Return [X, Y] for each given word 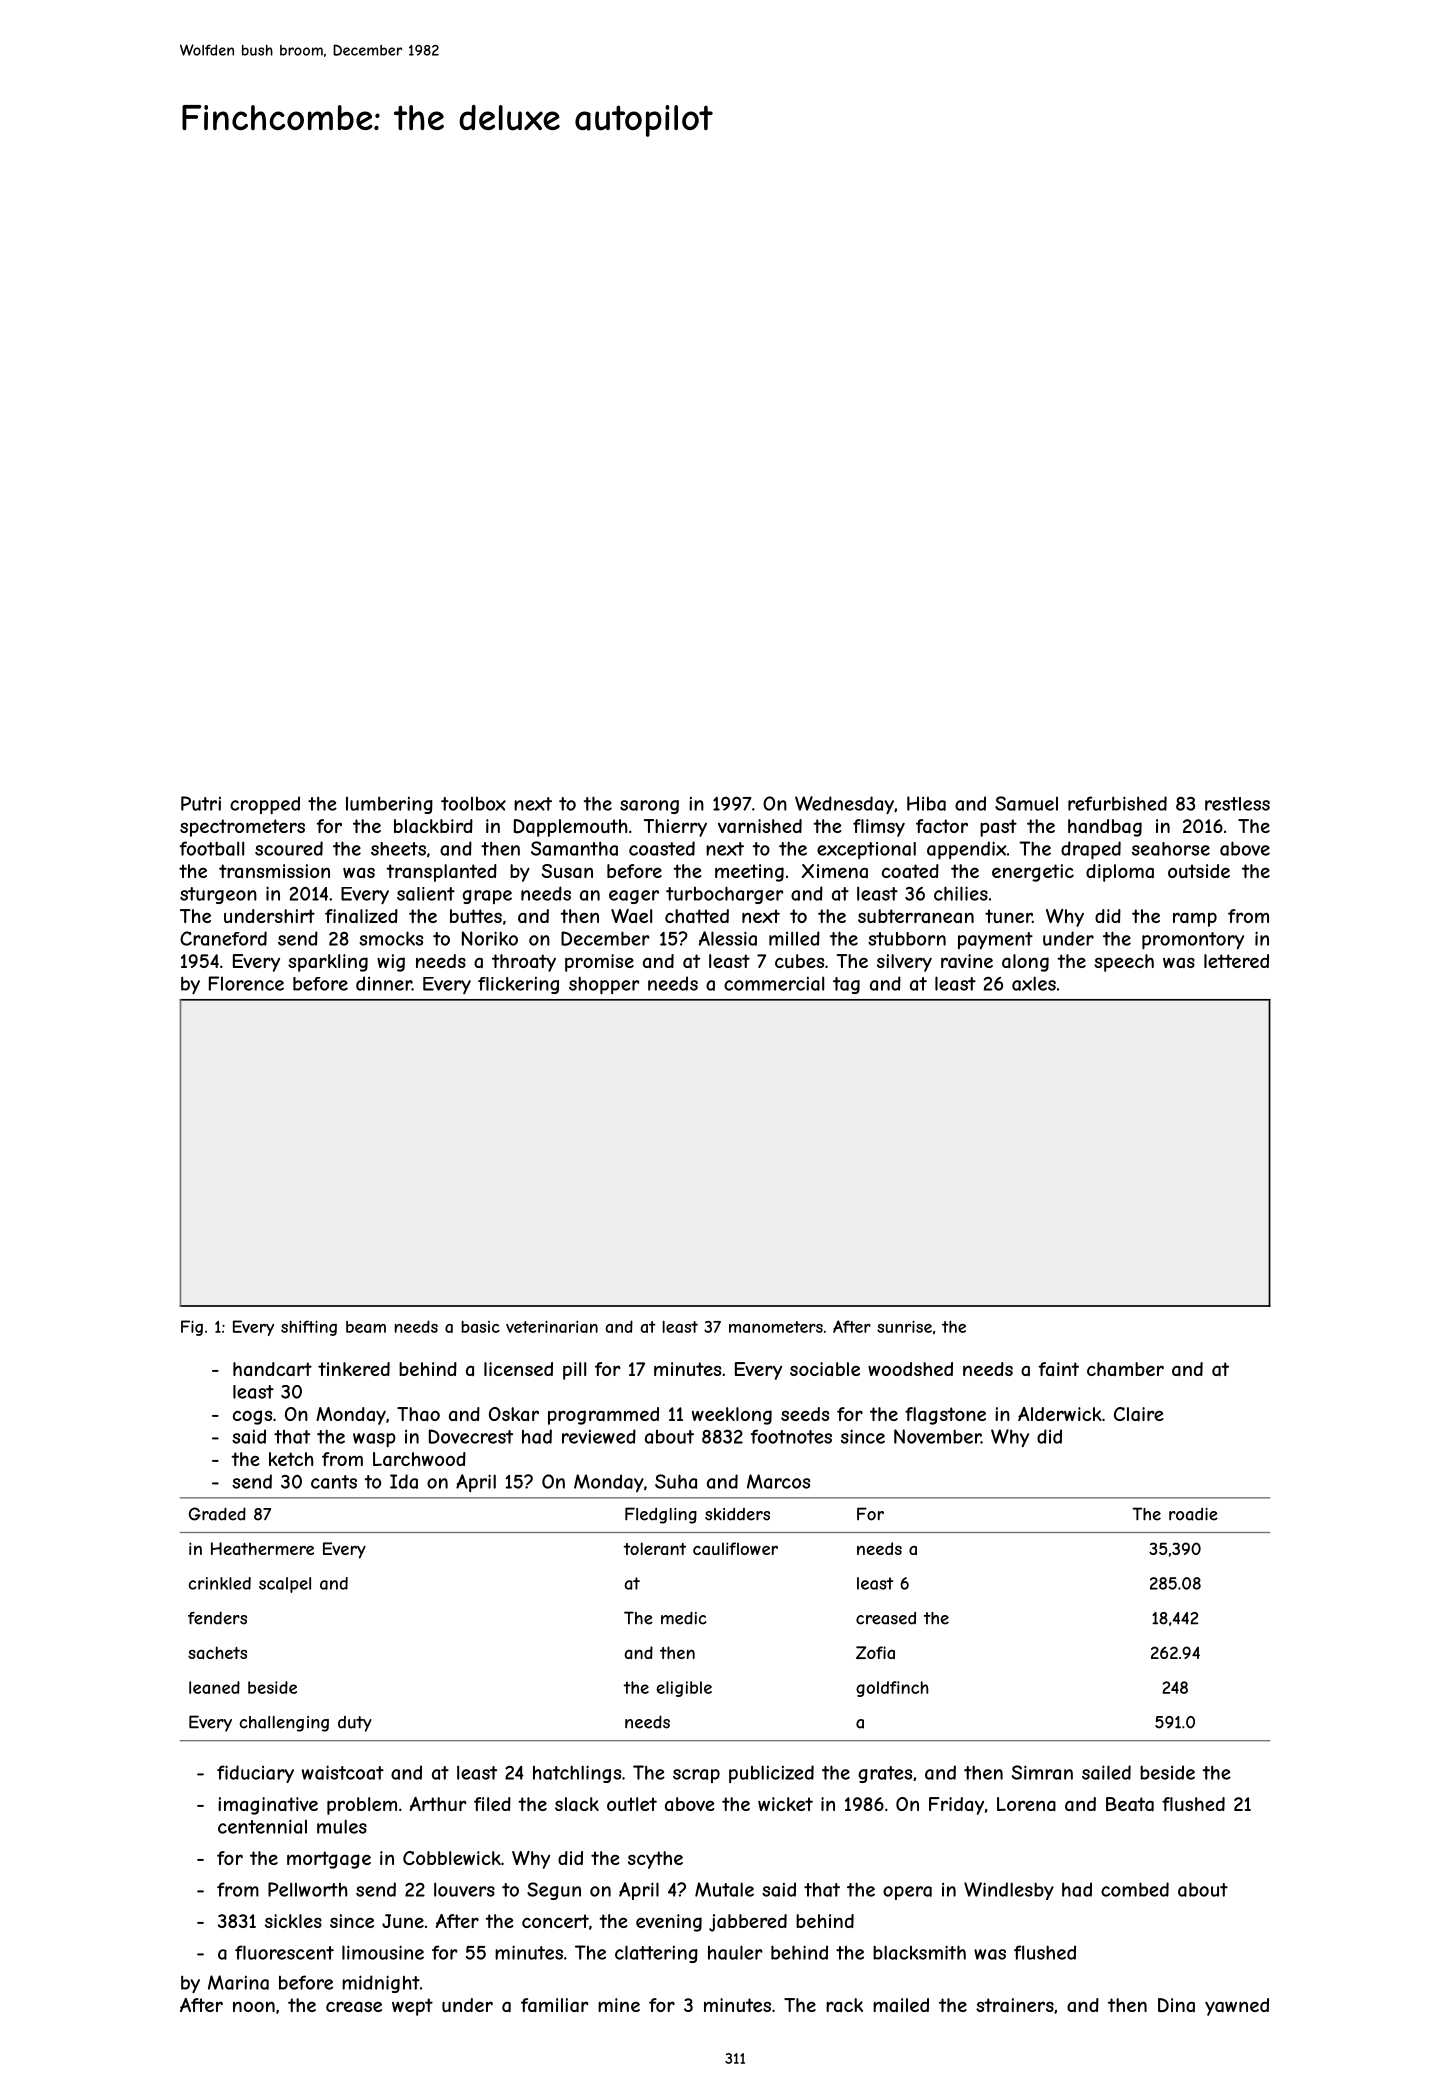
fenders [217, 1618]
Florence [246, 983]
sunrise [904, 1326]
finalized [361, 916]
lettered [1236, 961]
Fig [192, 1328]
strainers [1015, 2005]
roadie [1193, 1514]
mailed [901, 2005]
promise [599, 963]
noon [254, 2007]
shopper [604, 985]
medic [684, 1618]
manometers [776, 1327]
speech [1124, 963]
